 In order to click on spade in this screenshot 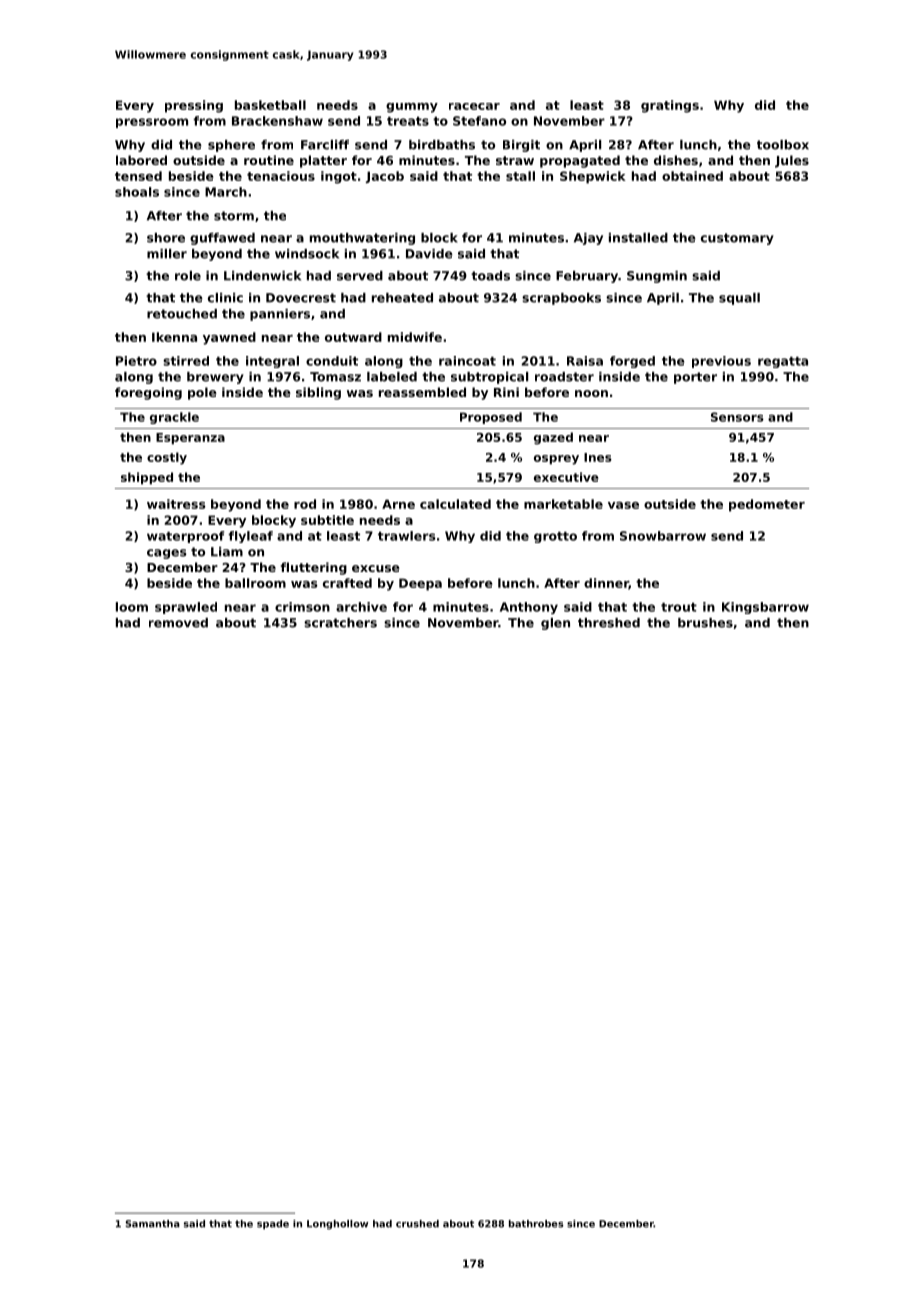, I will do `click(273, 1225)`.
